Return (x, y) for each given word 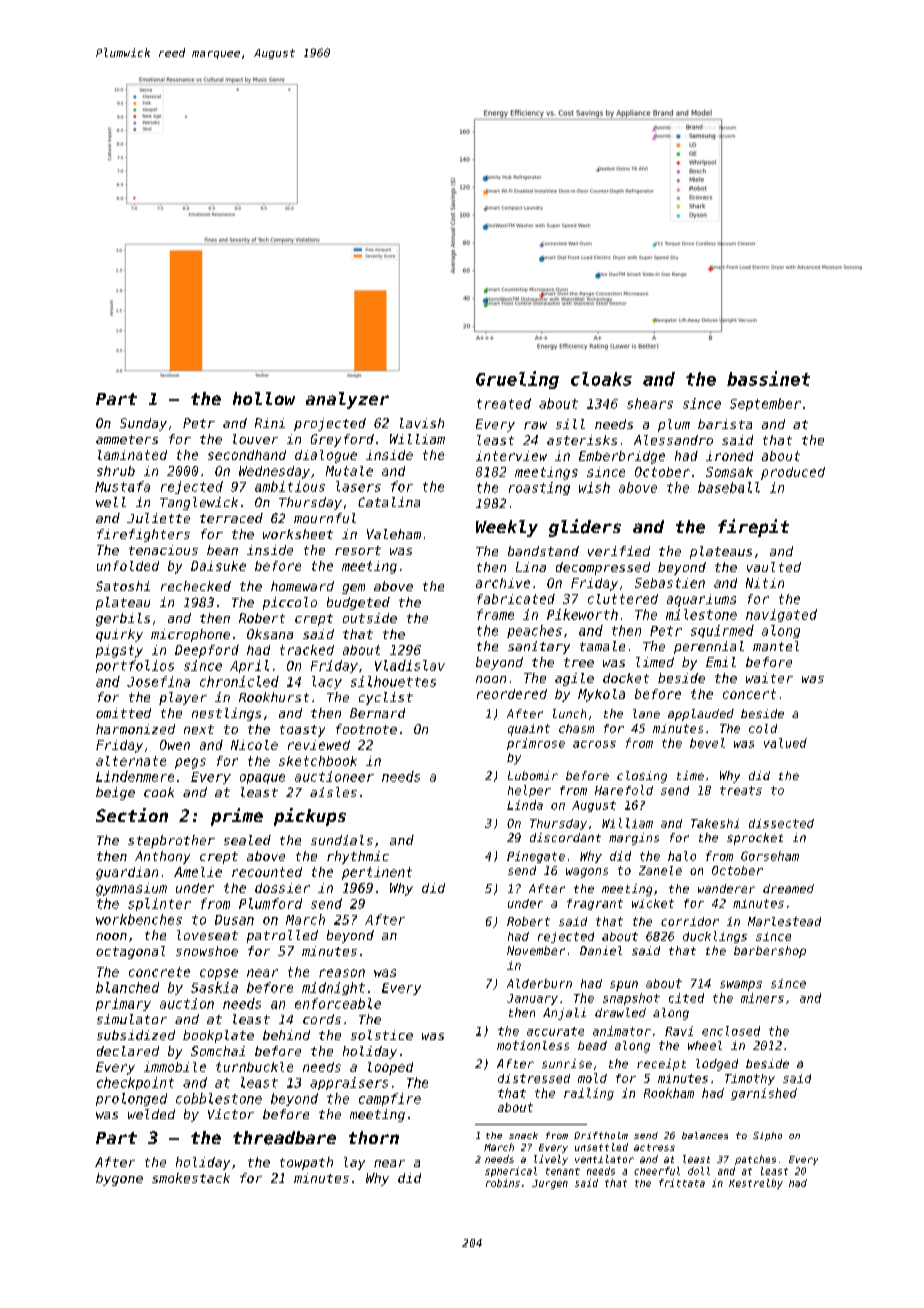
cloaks (601, 379)
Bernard (377, 713)
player (183, 698)
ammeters (127, 439)
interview (511, 456)
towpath (306, 1163)
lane (646, 713)
